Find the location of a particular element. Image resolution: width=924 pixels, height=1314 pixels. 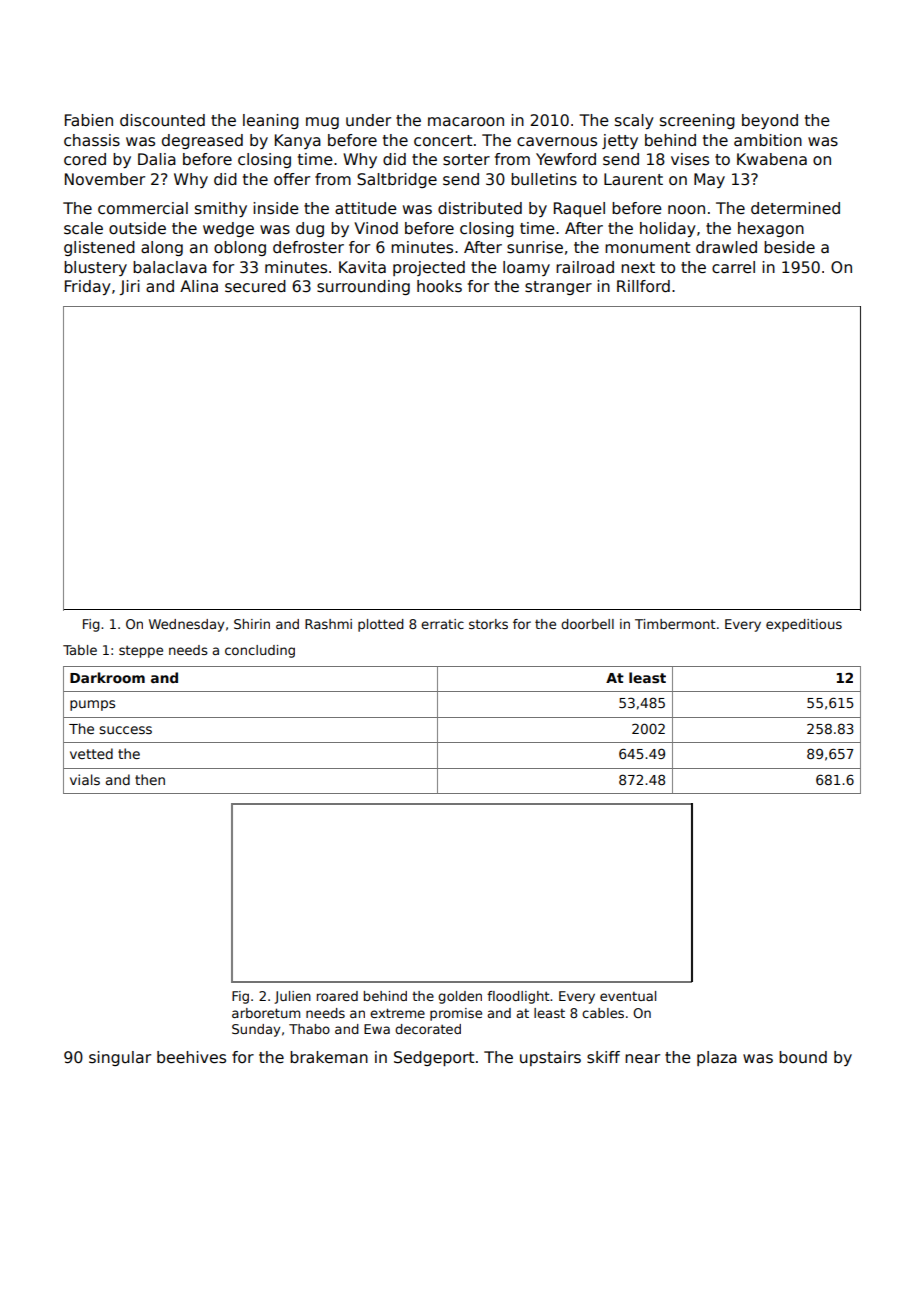

Table is located at coordinates (80, 650).
